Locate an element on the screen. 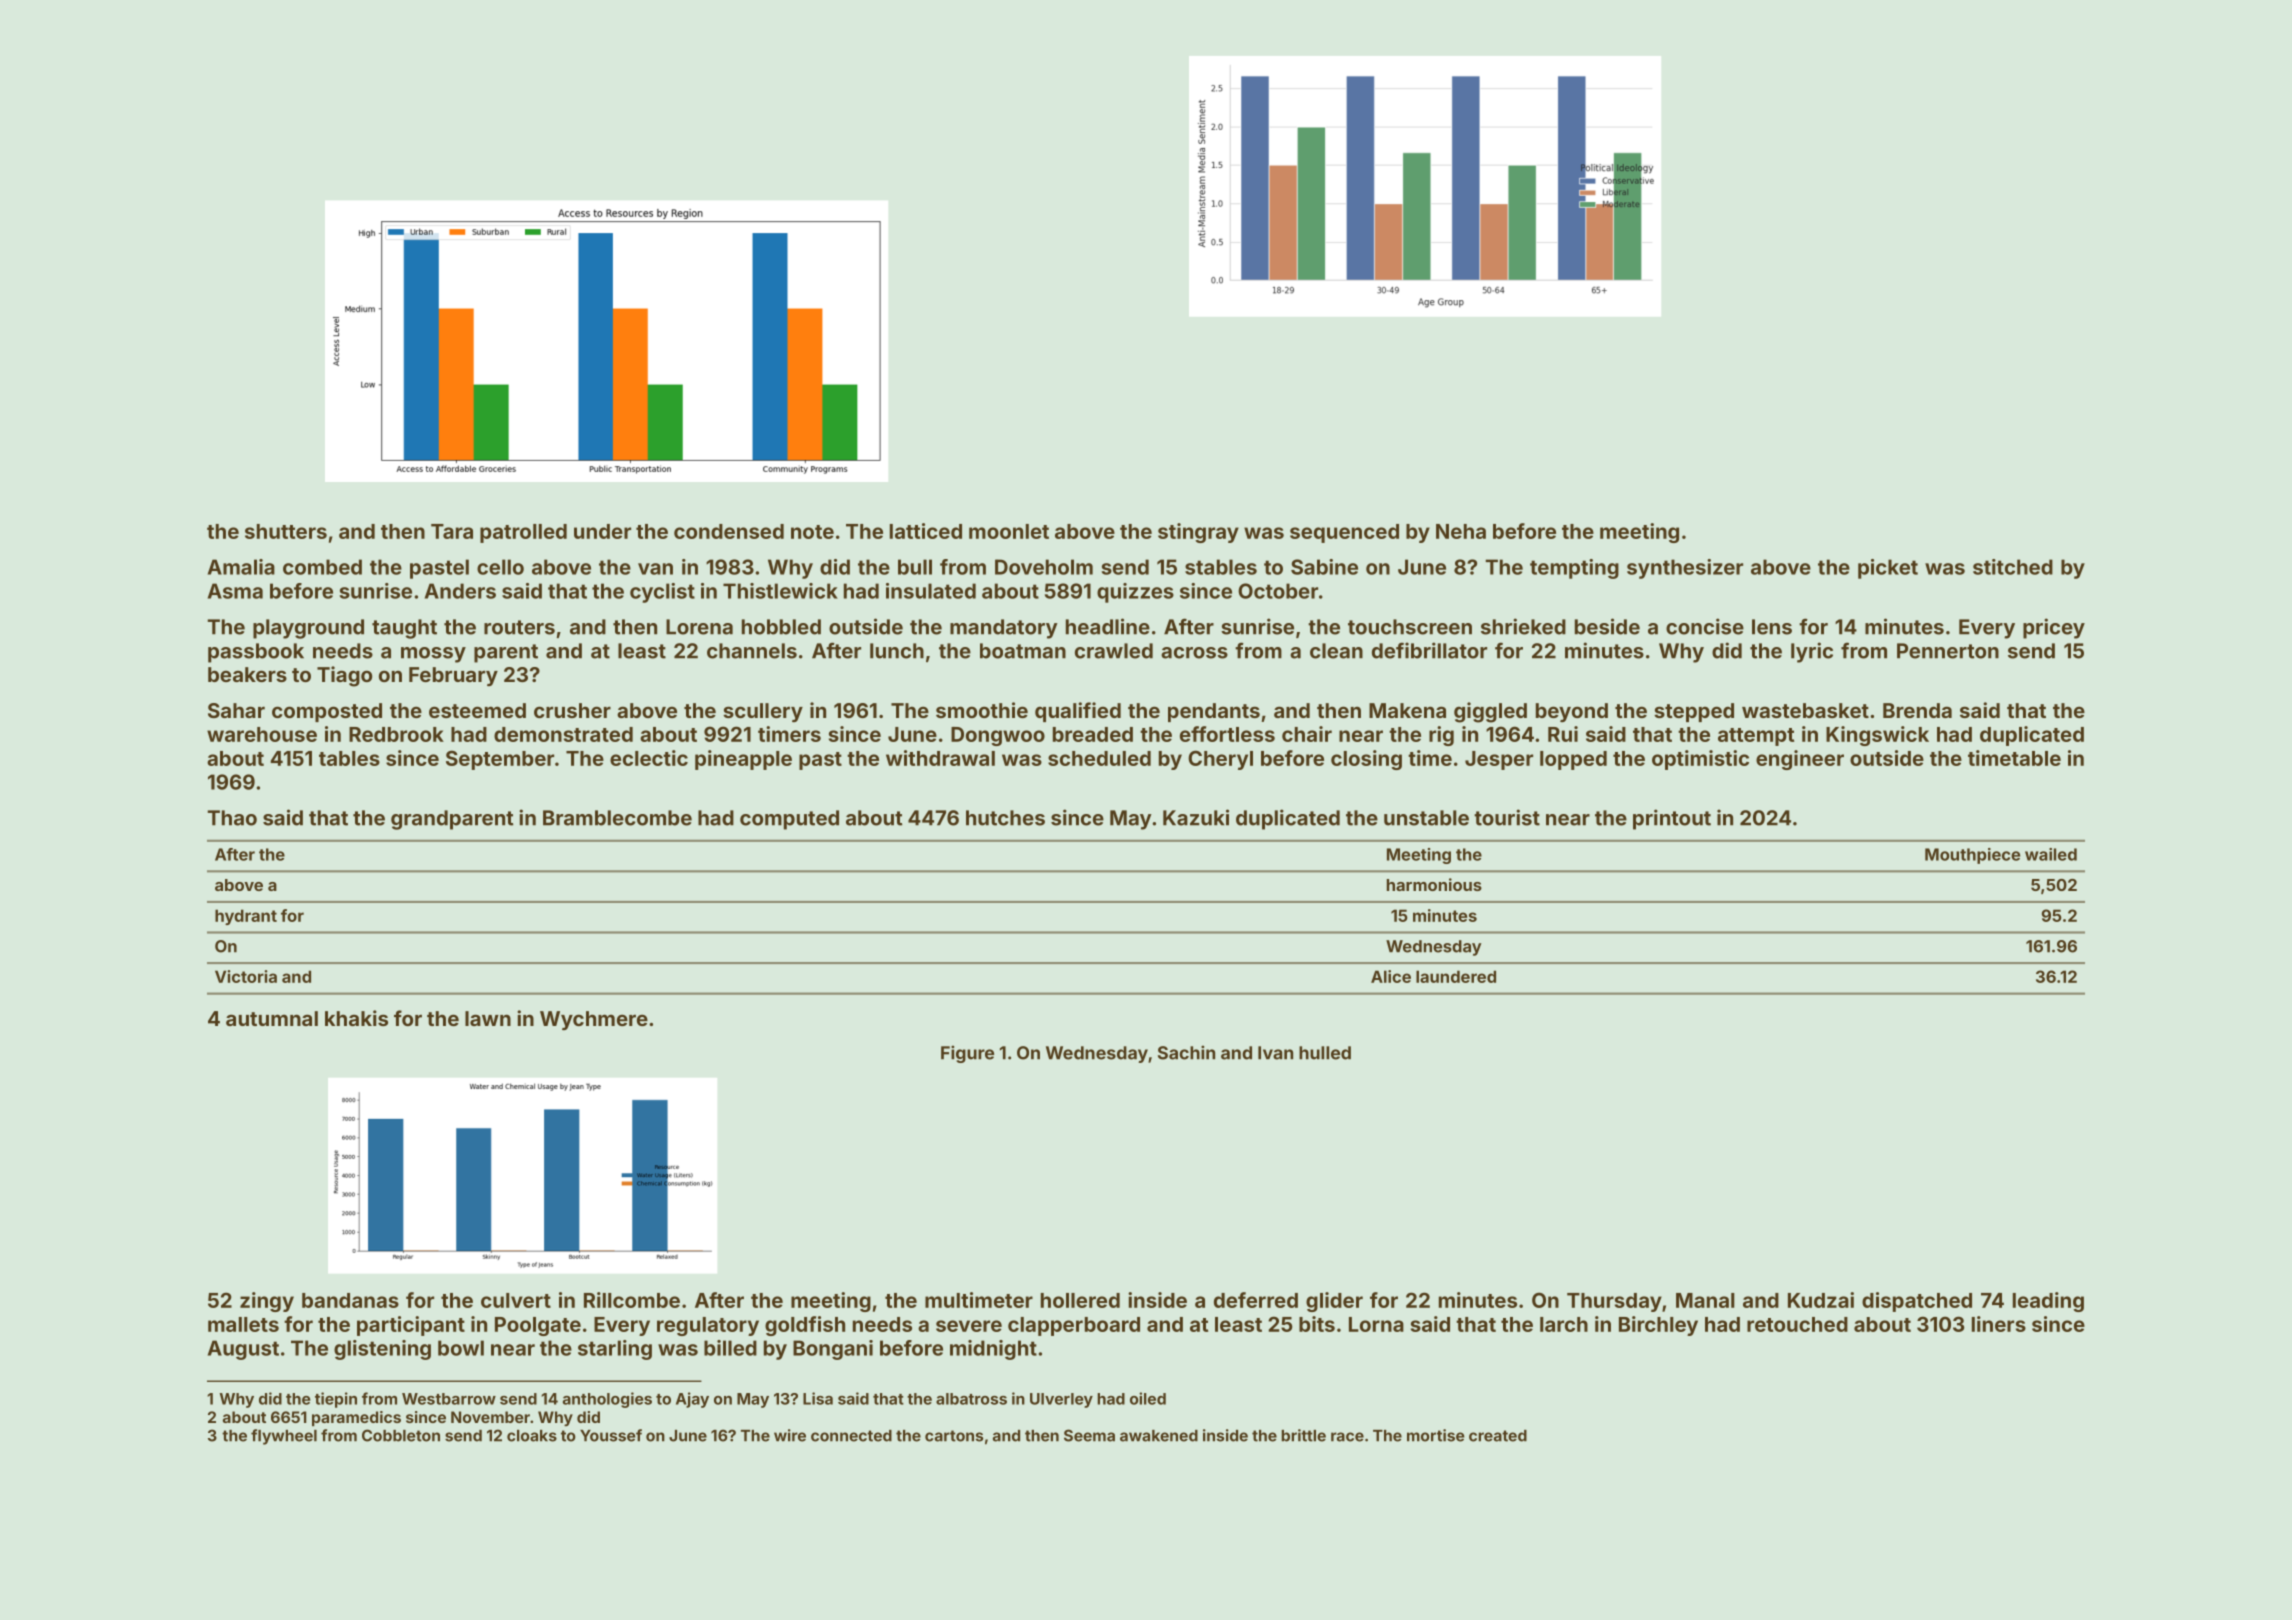  condensed is located at coordinates (729, 531).
